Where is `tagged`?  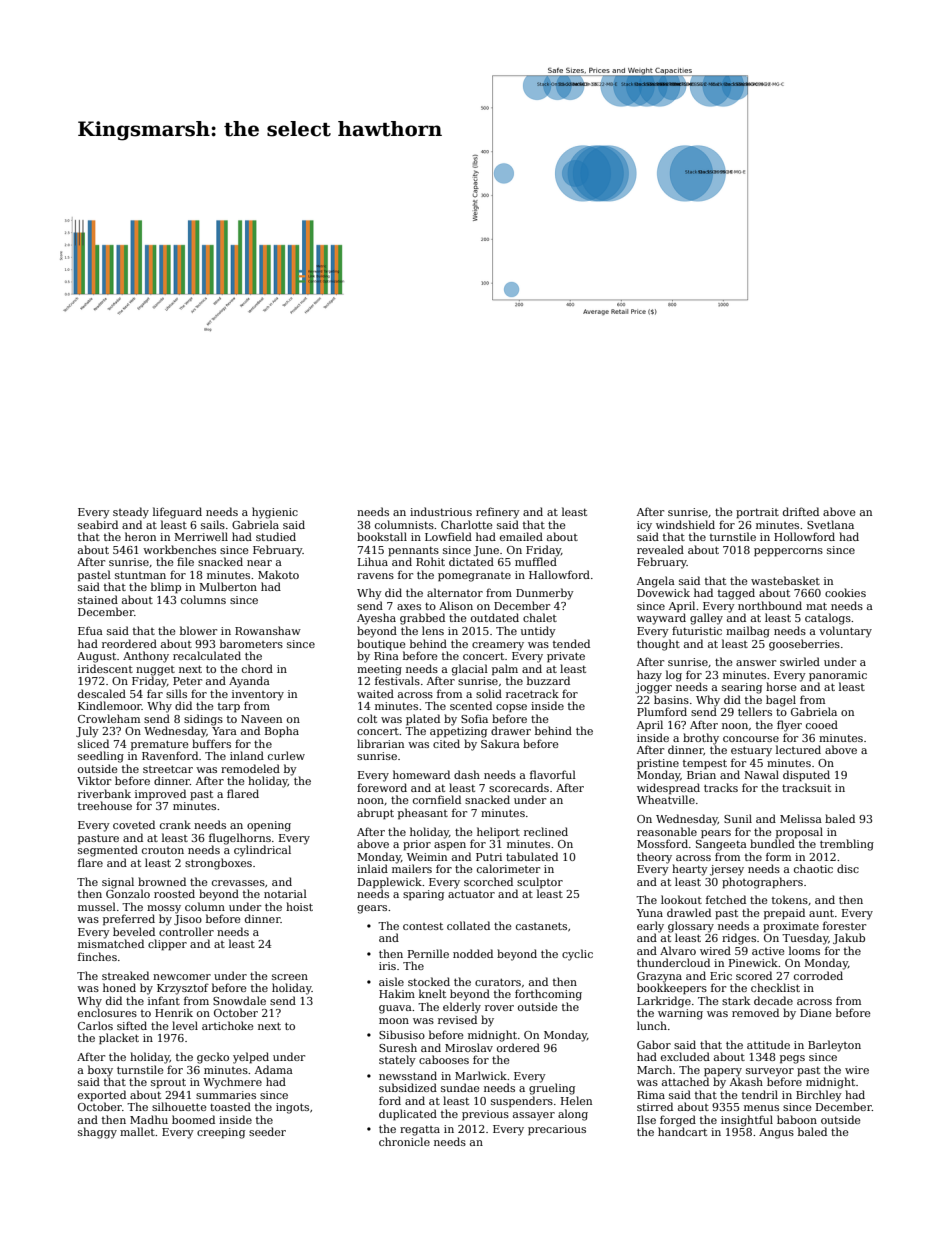 tagged is located at coordinates (736, 594).
